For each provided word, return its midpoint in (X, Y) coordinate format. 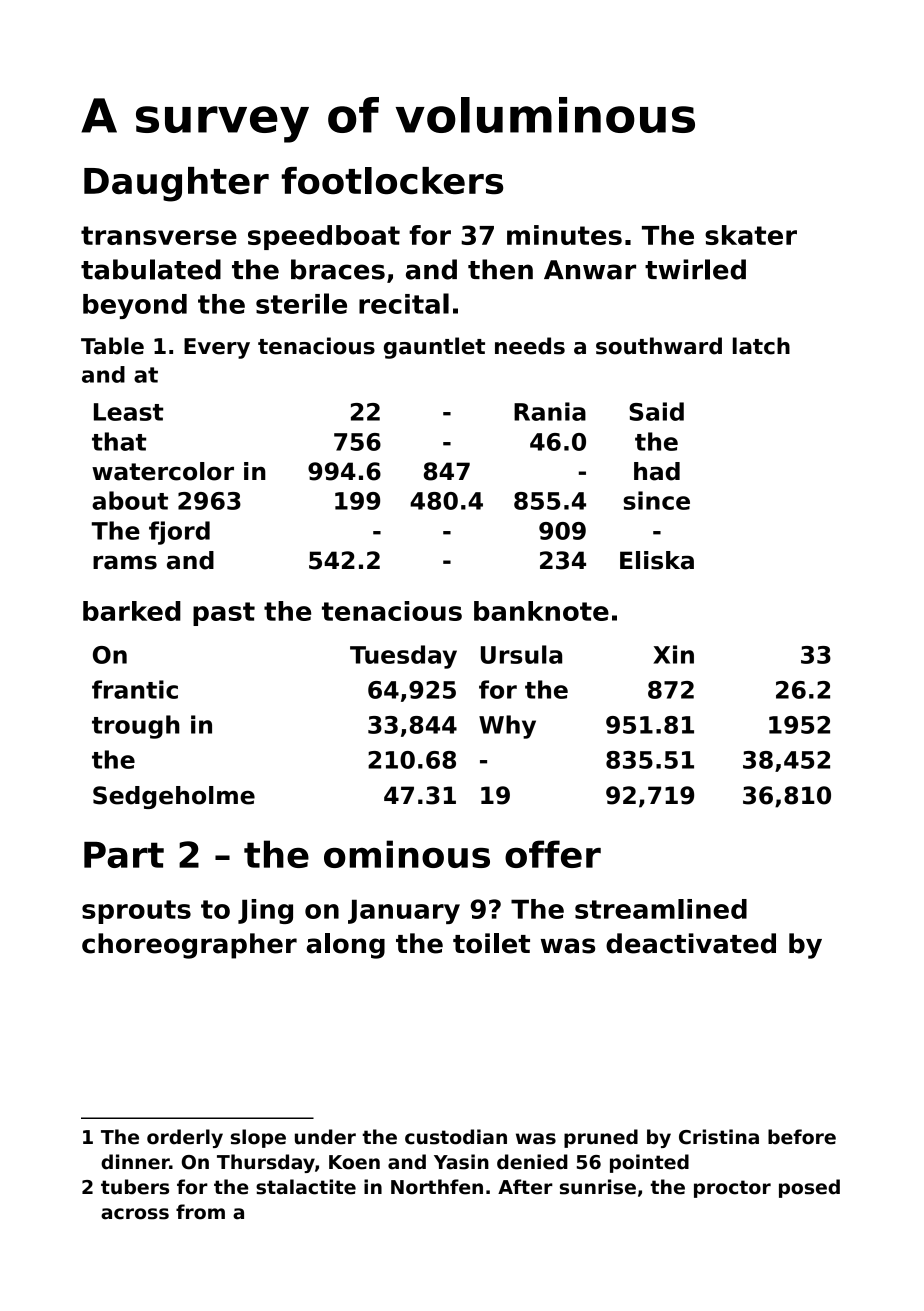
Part (124, 855)
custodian (456, 1137)
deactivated (691, 943)
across (135, 1214)
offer (553, 854)
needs (530, 346)
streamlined (661, 909)
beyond (135, 306)
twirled (695, 269)
